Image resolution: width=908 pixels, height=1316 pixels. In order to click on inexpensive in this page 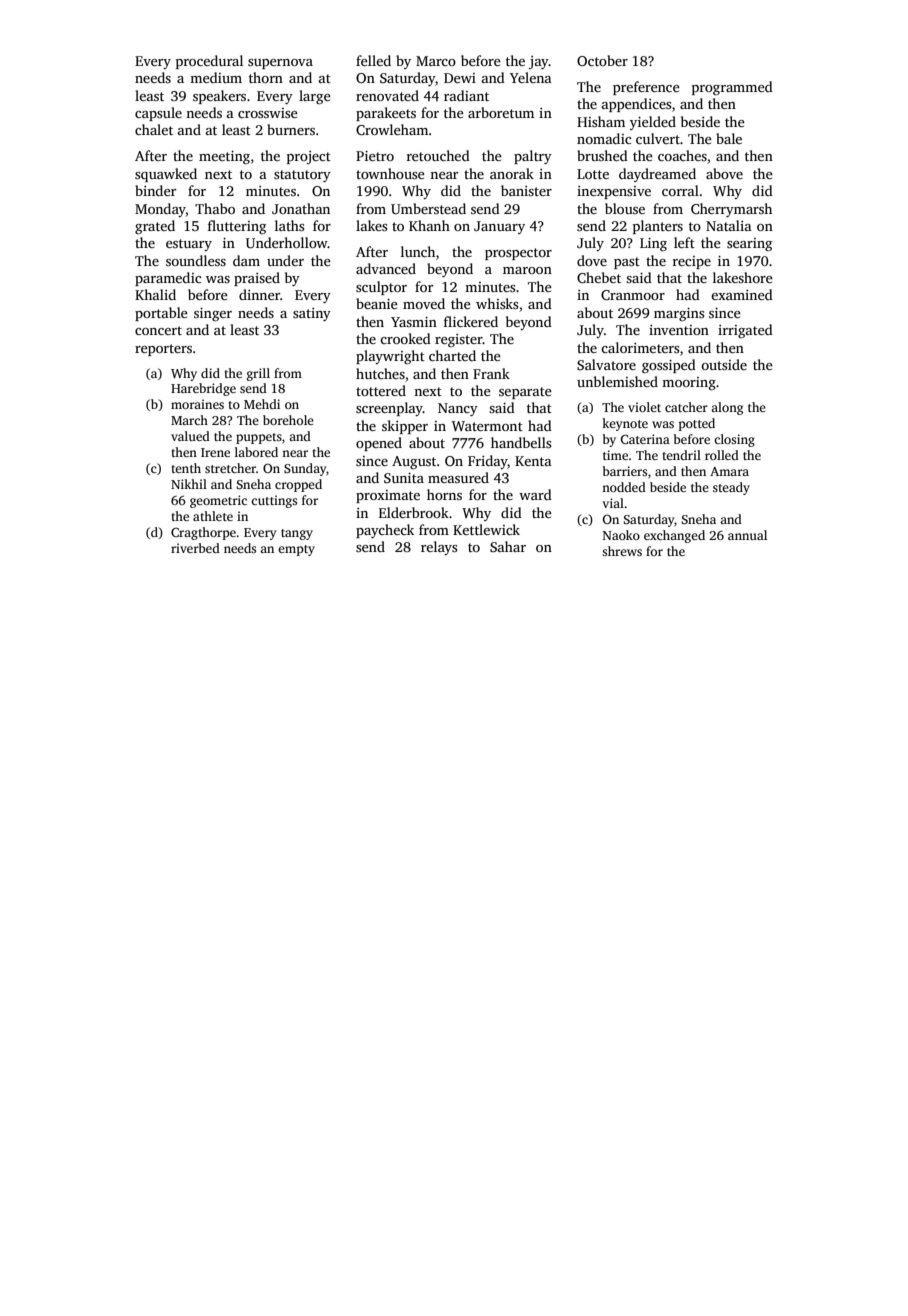, I will do `click(614, 192)`.
